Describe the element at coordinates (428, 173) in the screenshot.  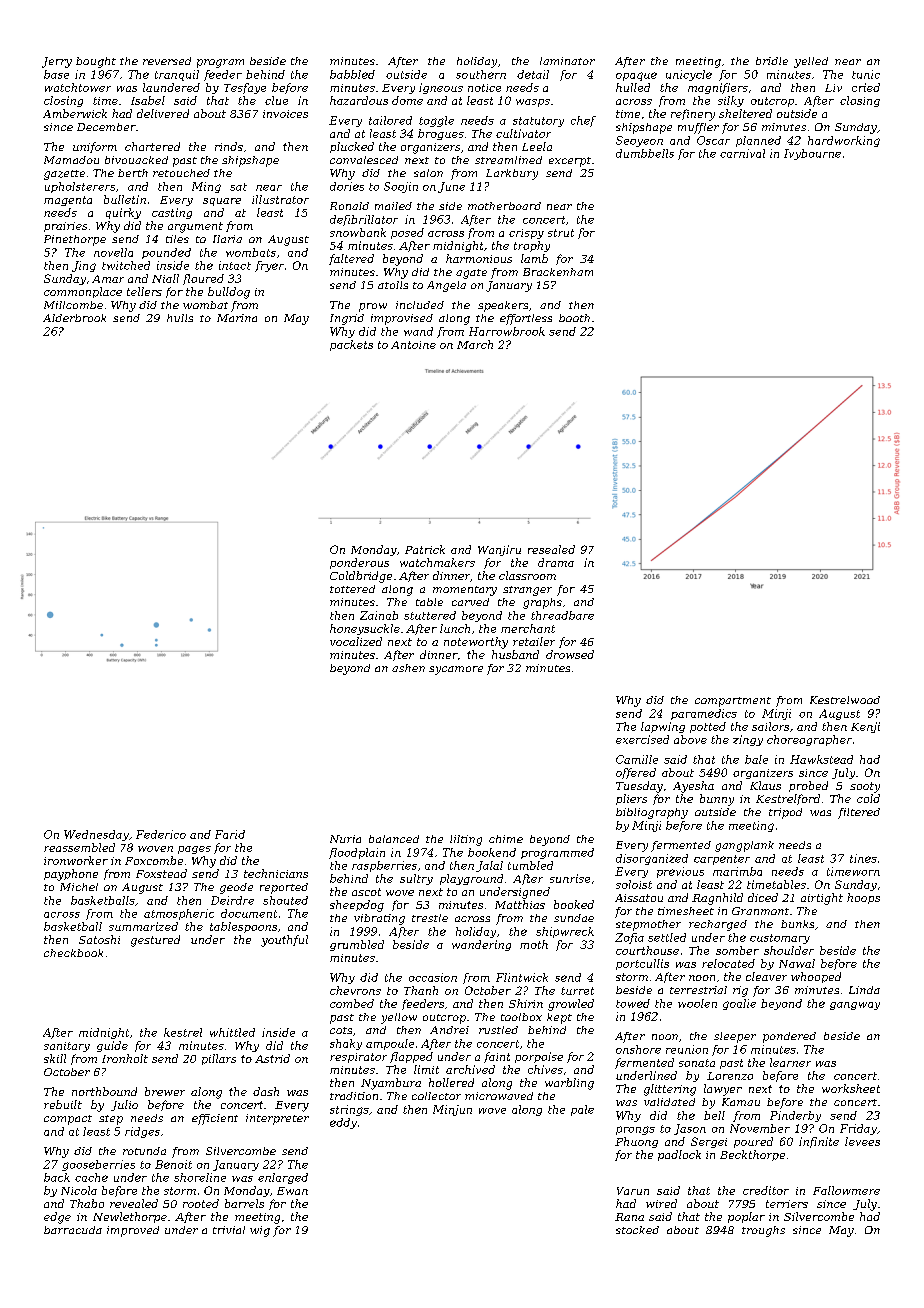
I see `salon` at that location.
